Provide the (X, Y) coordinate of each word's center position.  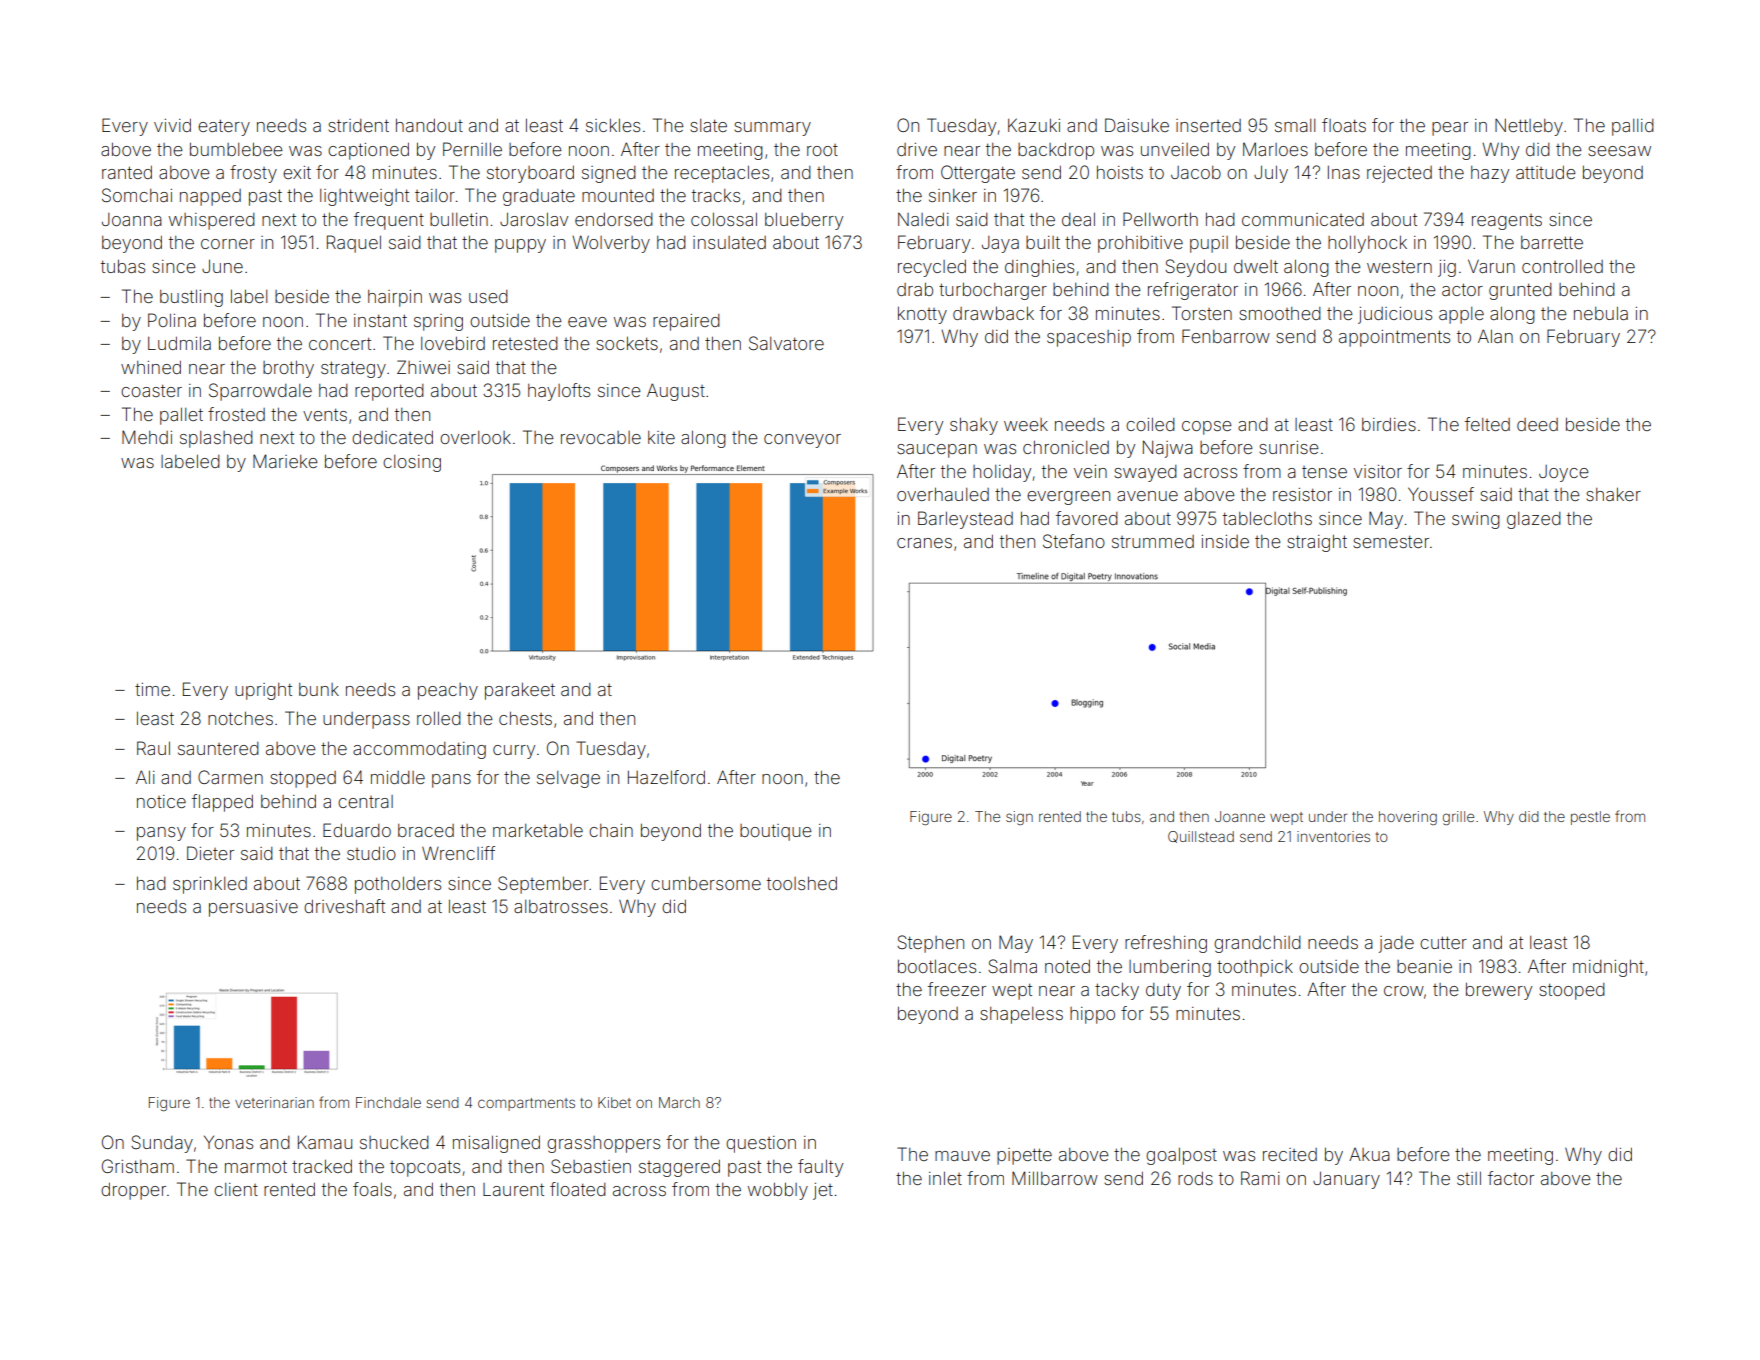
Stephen (930, 944)
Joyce (1564, 473)
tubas (123, 266)
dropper (133, 1191)
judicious (1395, 315)
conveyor (802, 441)
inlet (945, 1178)
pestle (1590, 818)
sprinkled (210, 885)
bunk (319, 689)
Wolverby (611, 244)
